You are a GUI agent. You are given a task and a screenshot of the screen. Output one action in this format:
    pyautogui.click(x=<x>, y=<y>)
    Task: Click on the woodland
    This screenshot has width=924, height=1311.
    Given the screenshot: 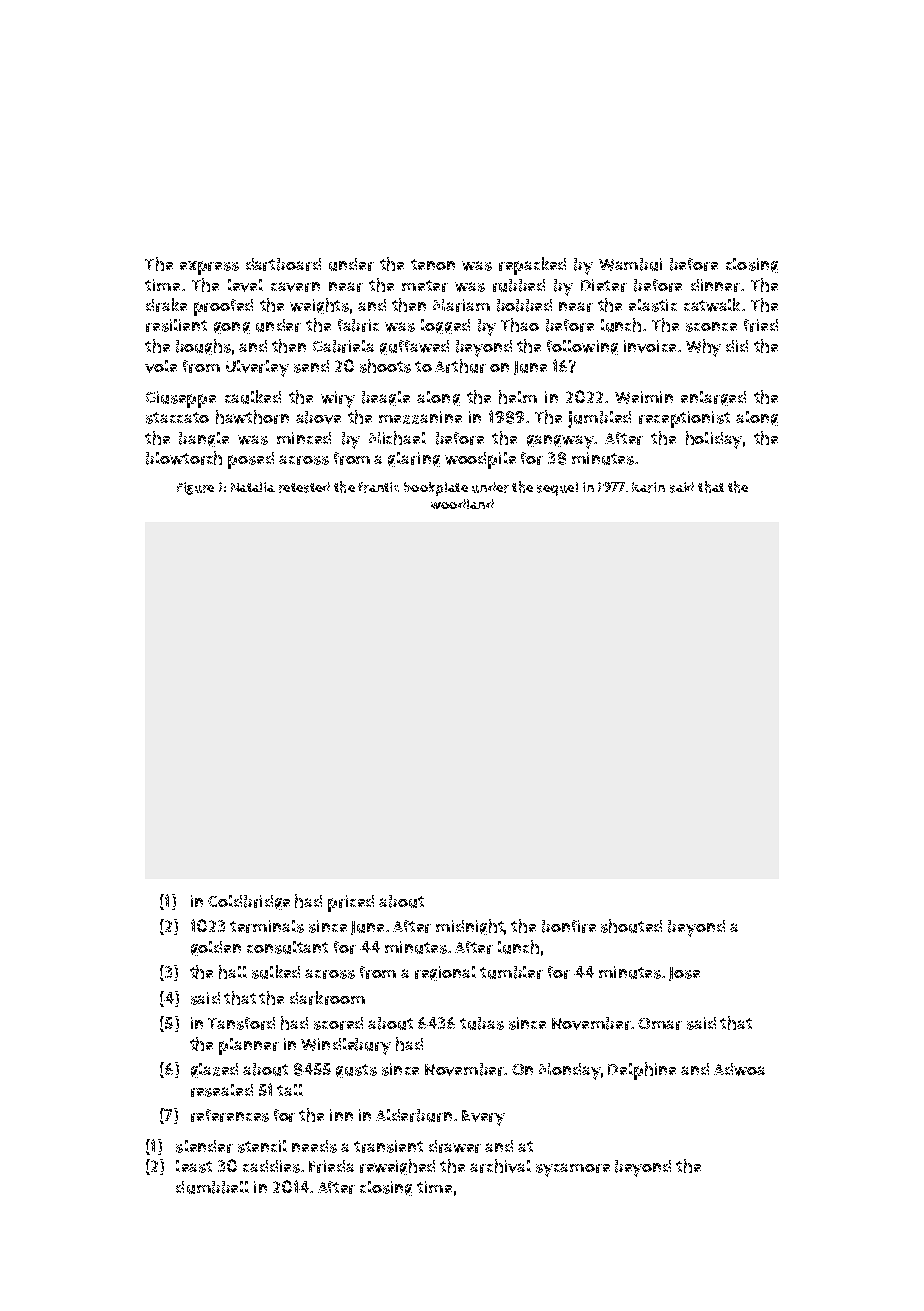 What is the action you would take?
    pyautogui.click(x=462, y=504)
